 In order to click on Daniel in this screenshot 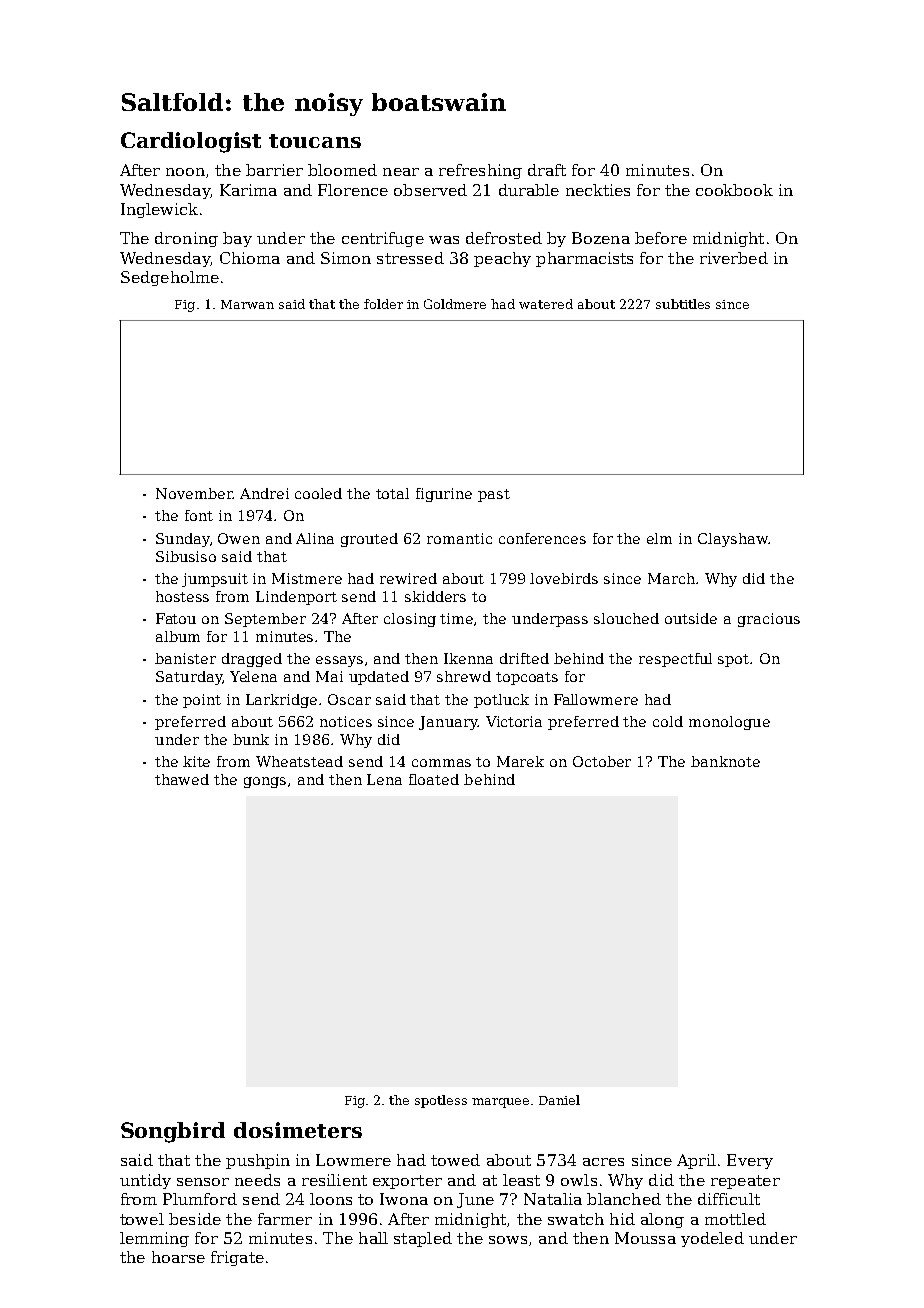, I will do `click(559, 1100)`.
